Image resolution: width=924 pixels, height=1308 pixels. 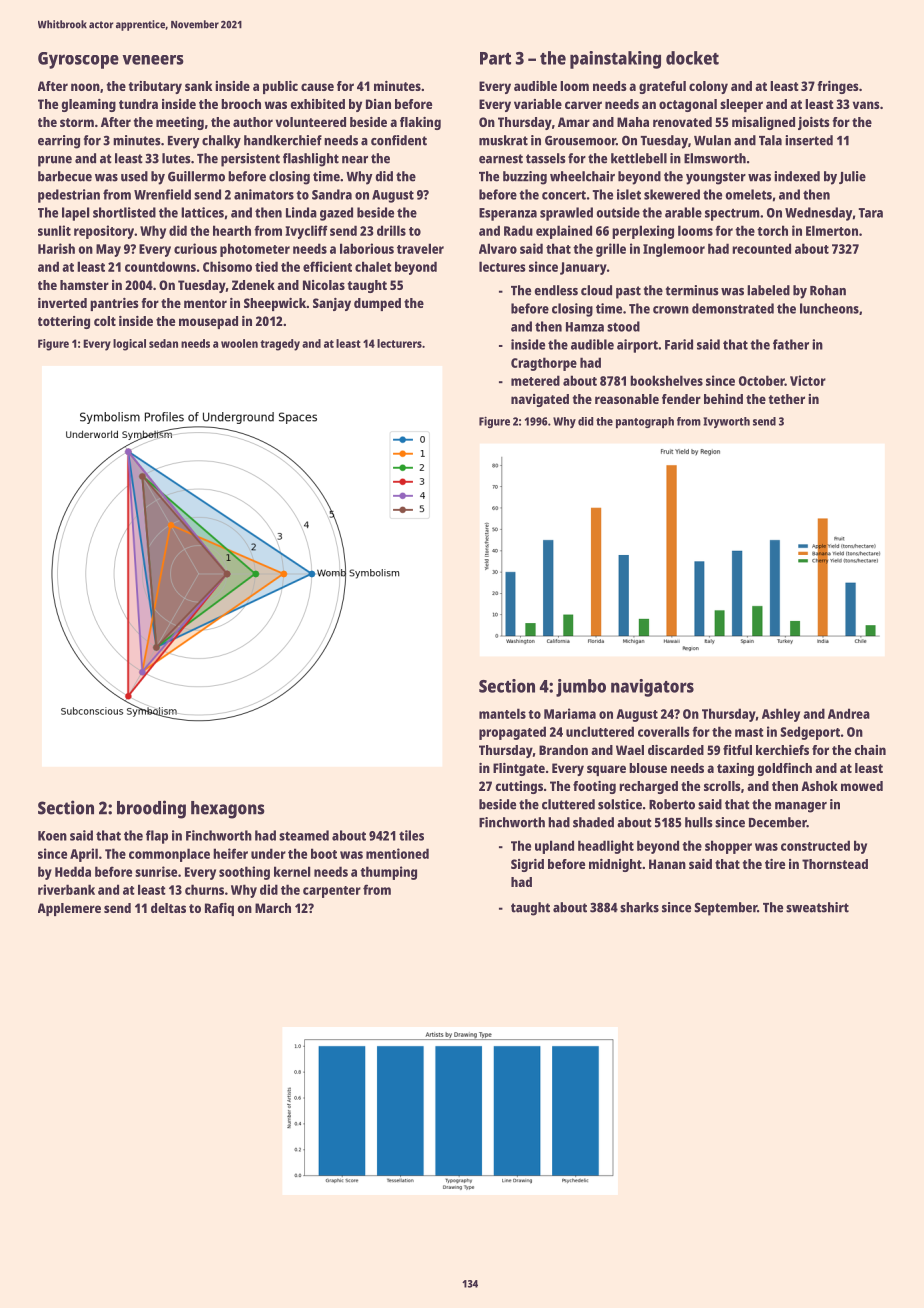 What do you see at coordinates (639, 158) in the document?
I see `kettlebell` at bounding box center [639, 158].
